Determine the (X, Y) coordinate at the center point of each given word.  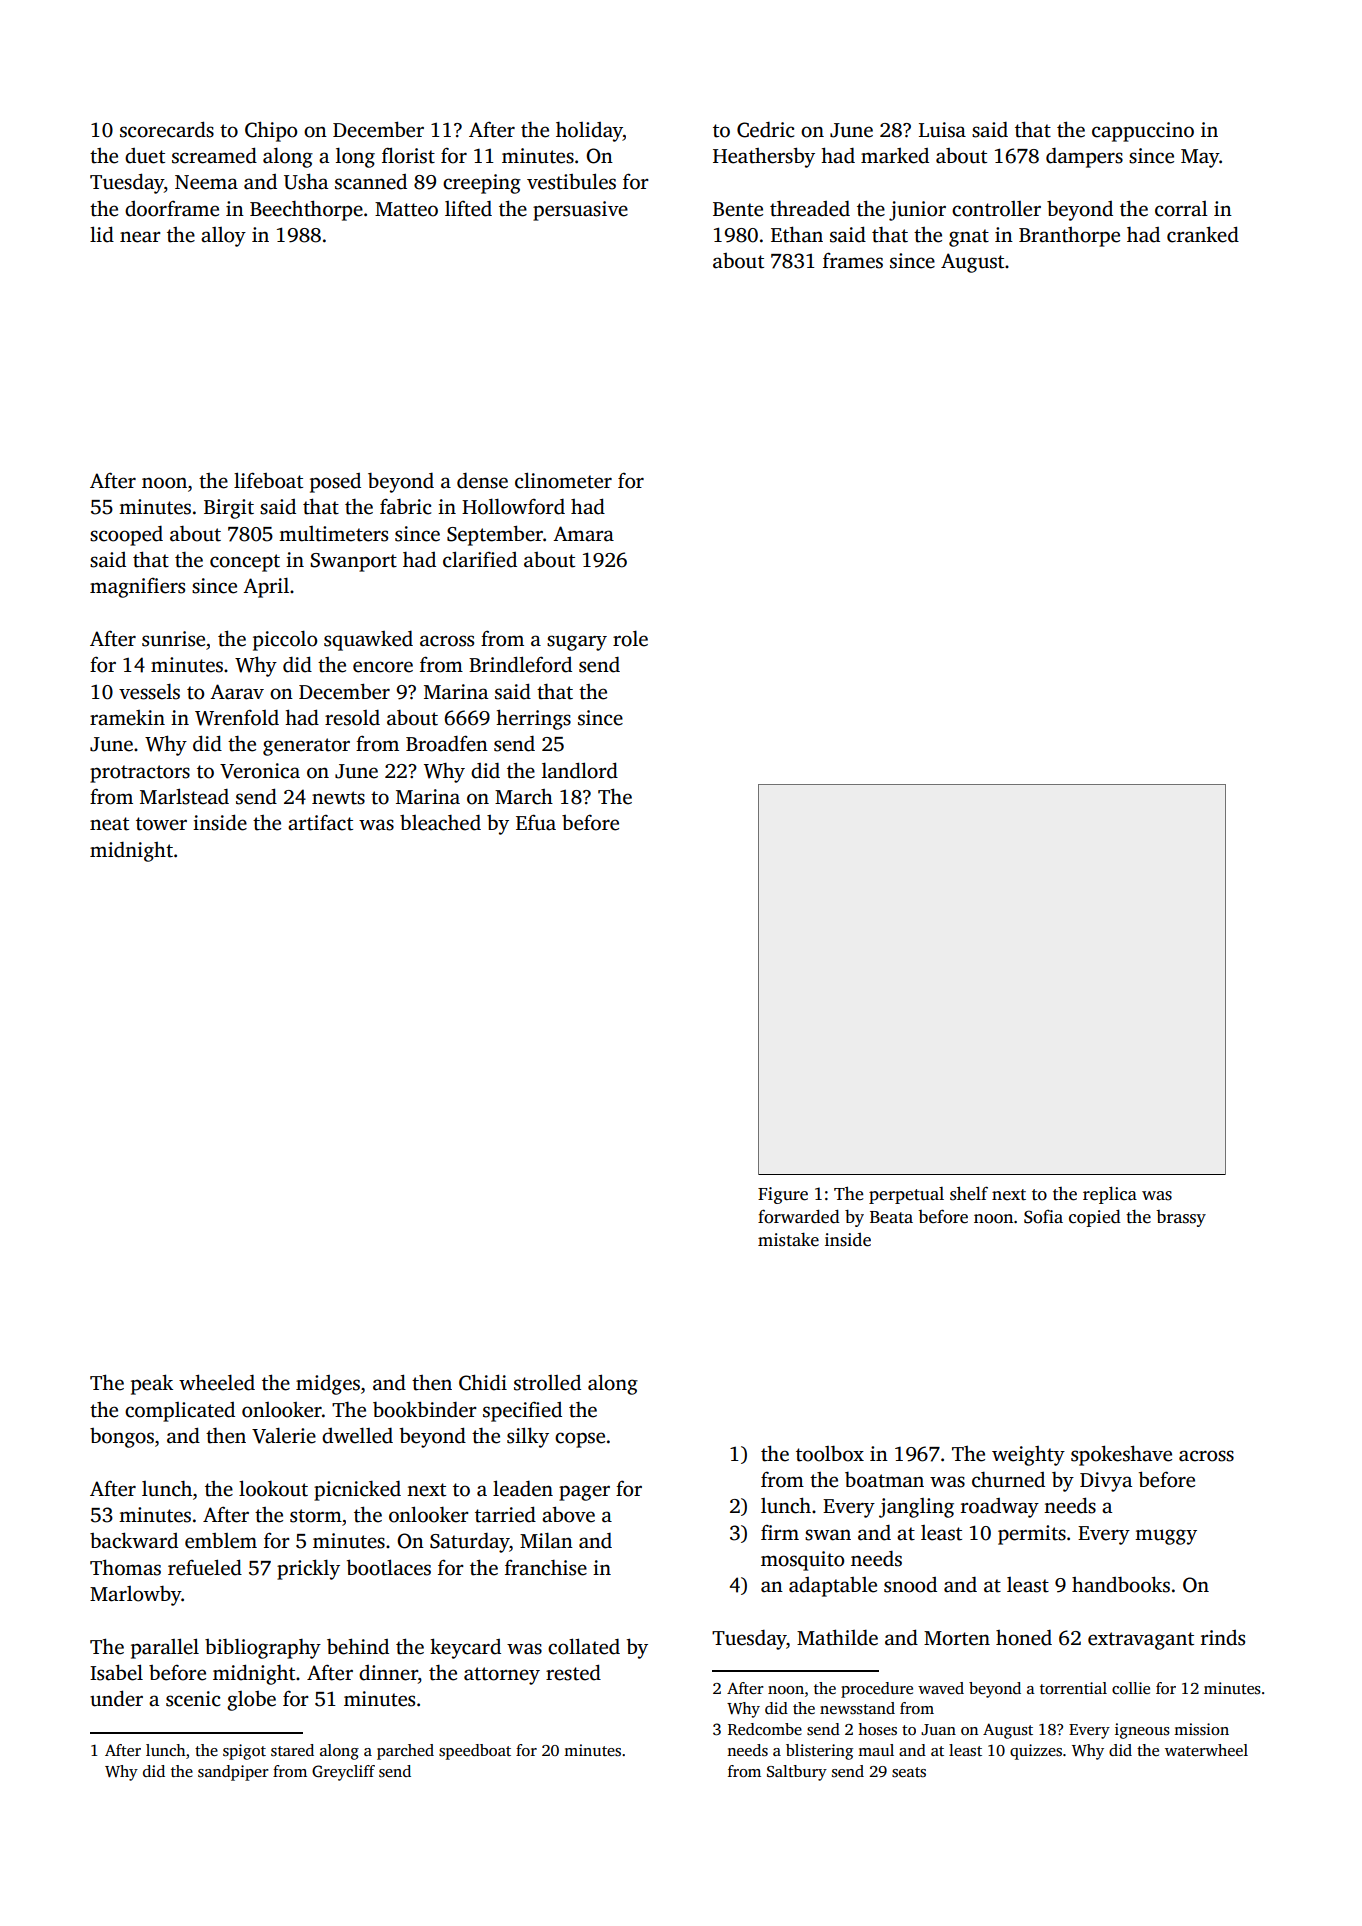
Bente (738, 209)
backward (134, 1540)
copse (580, 1440)
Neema (206, 182)
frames (853, 260)
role (630, 638)
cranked (1203, 234)
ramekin (127, 718)
